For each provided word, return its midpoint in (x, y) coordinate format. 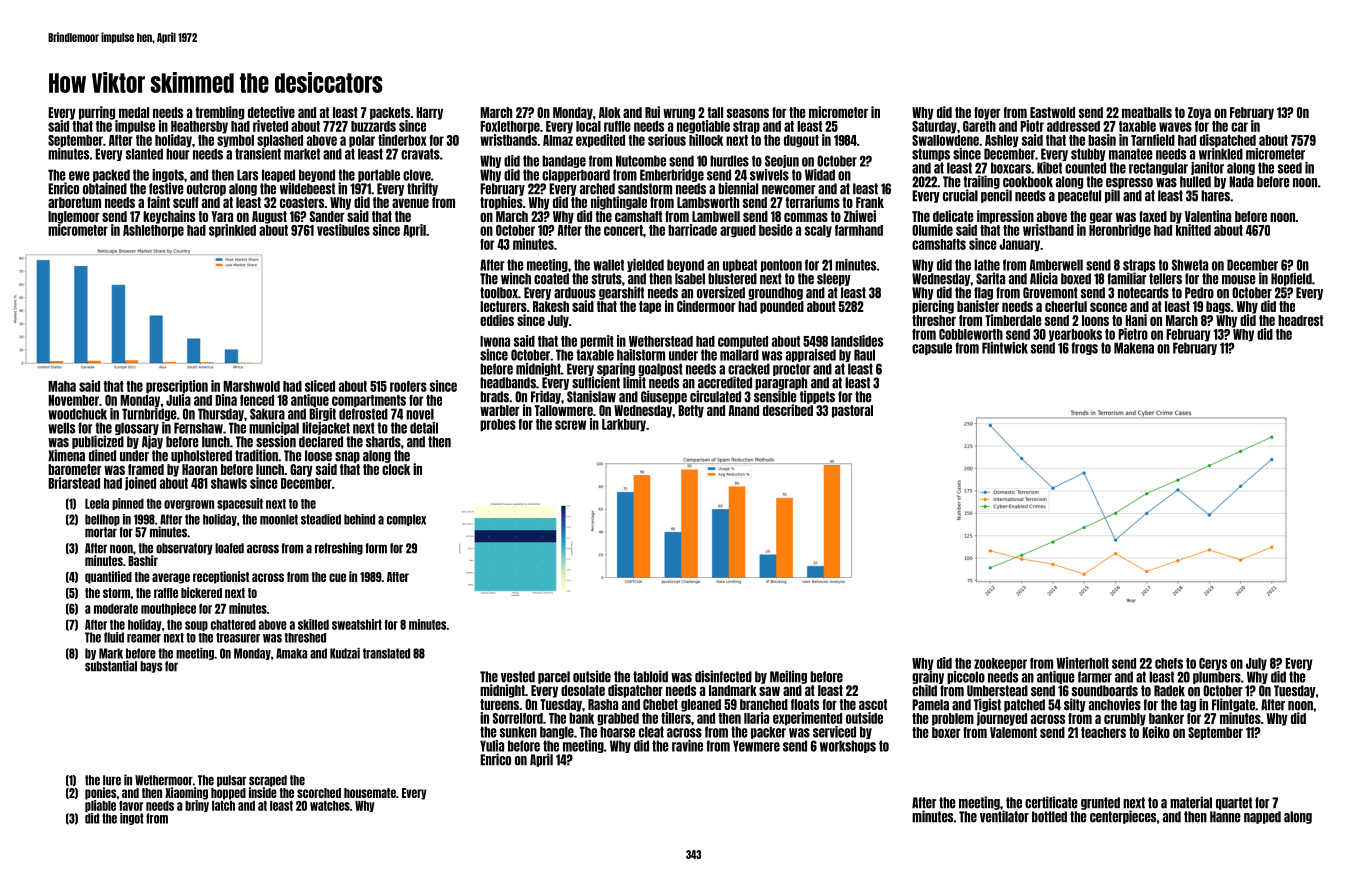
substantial (111, 666)
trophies (501, 203)
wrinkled (1221, 154)
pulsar (231, 781)
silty (1075, 705)
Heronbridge (1120, 231)
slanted (144, 154)
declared (321, 442)
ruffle (617, 126)
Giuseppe (664, 397)
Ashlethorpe (153, 231)
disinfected (723, 676)
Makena (1134, 348)
